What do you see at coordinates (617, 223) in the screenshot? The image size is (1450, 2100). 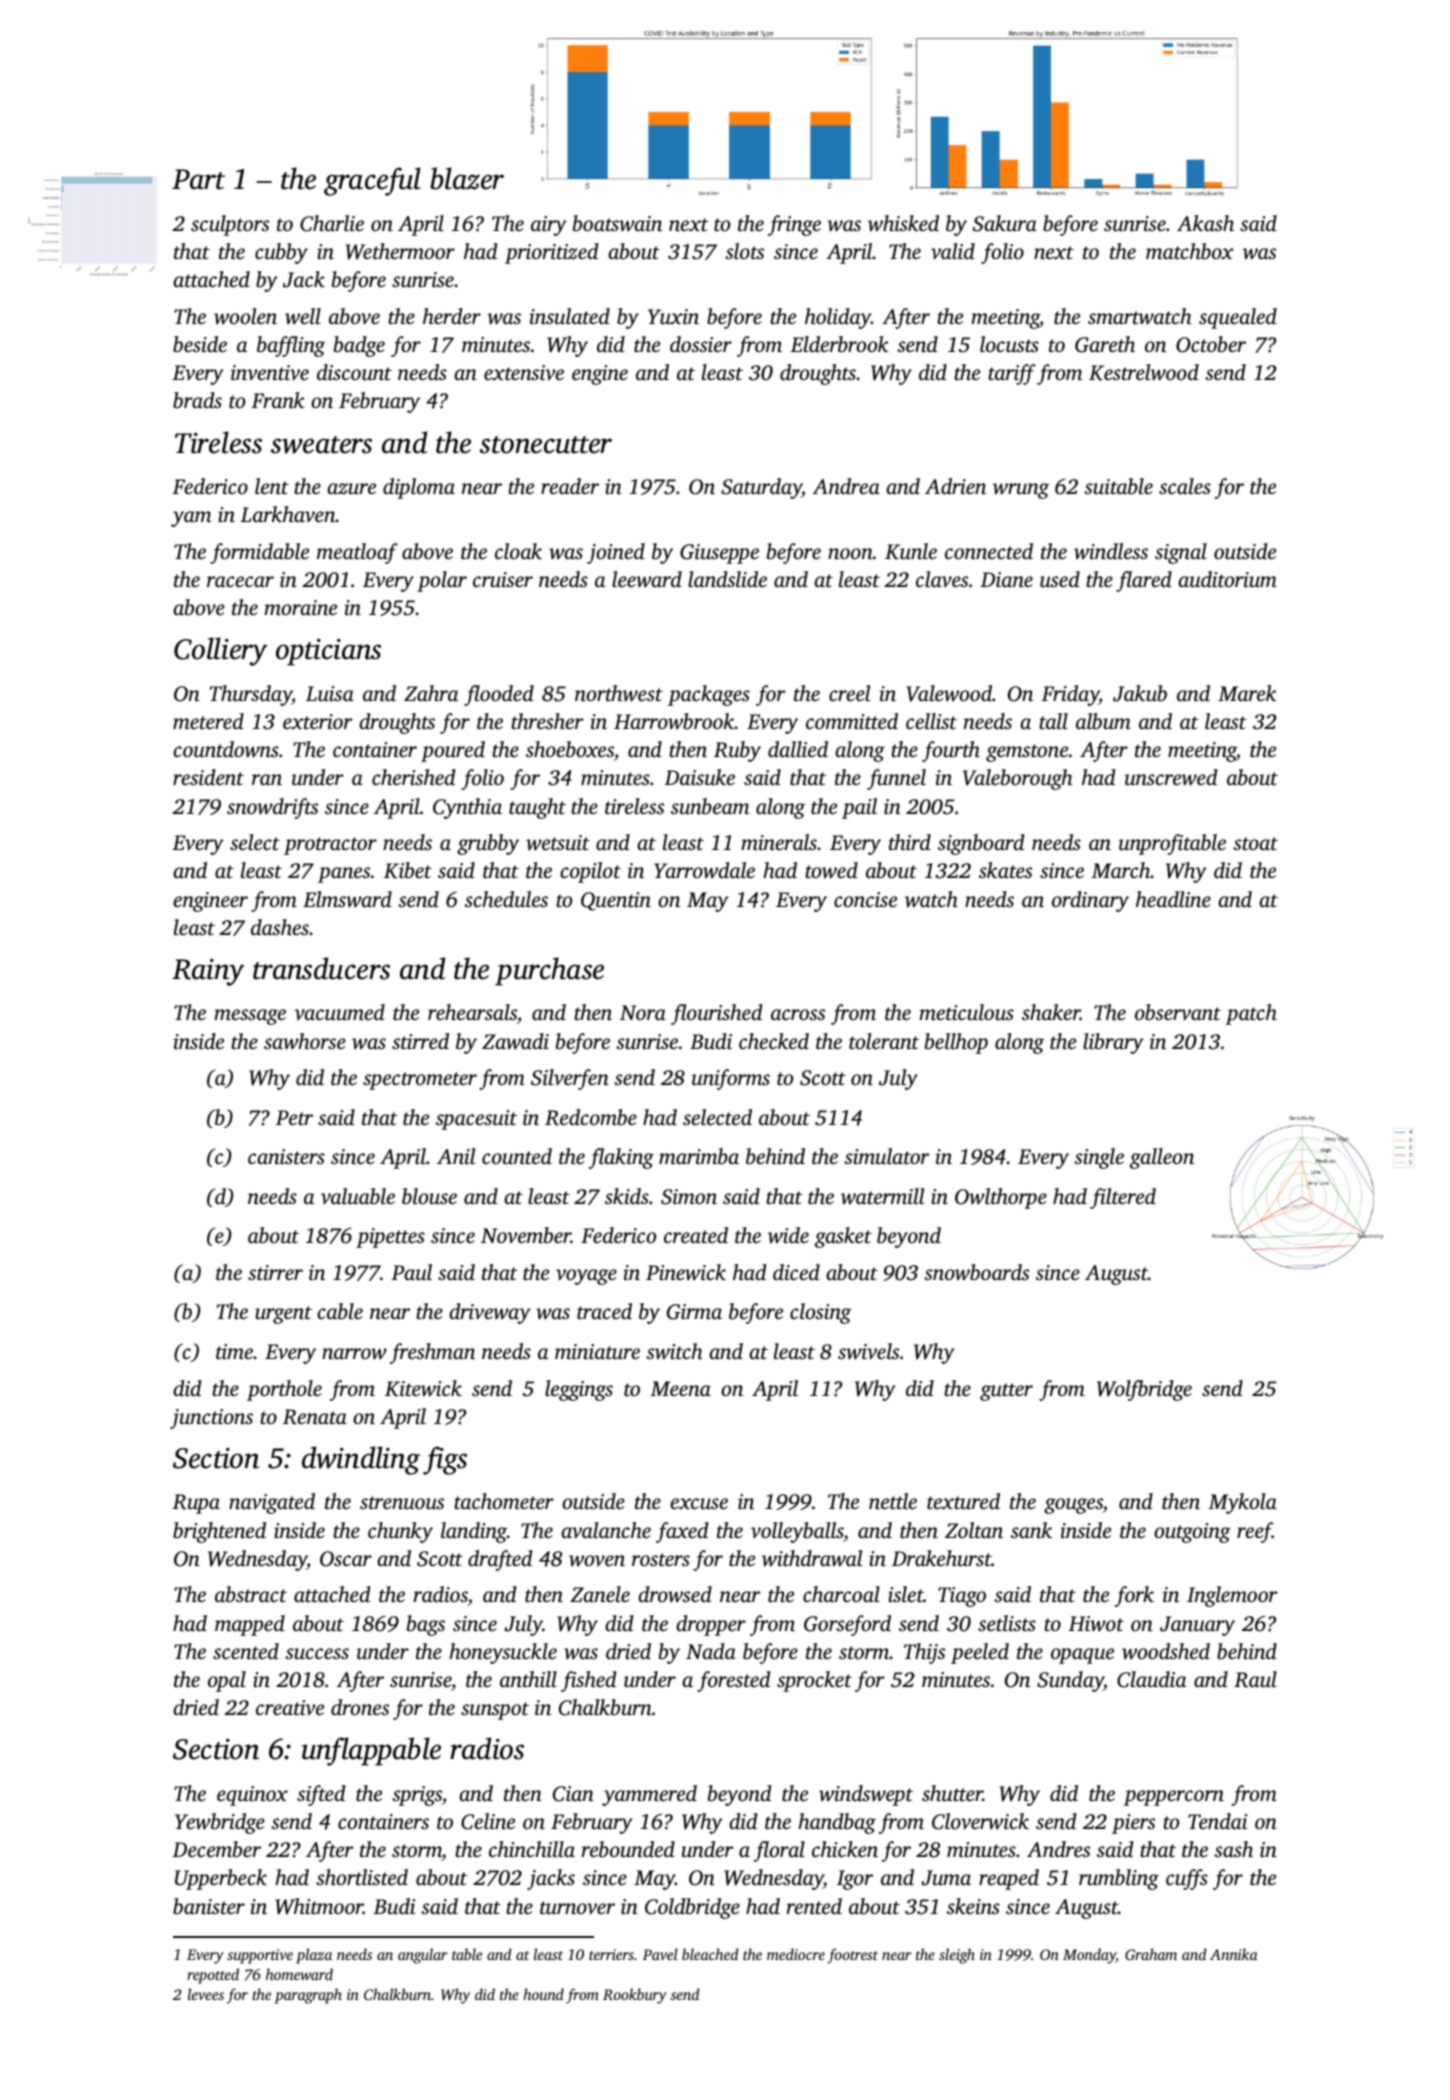 I see `boatswain` at bounding box center [617, 223].
